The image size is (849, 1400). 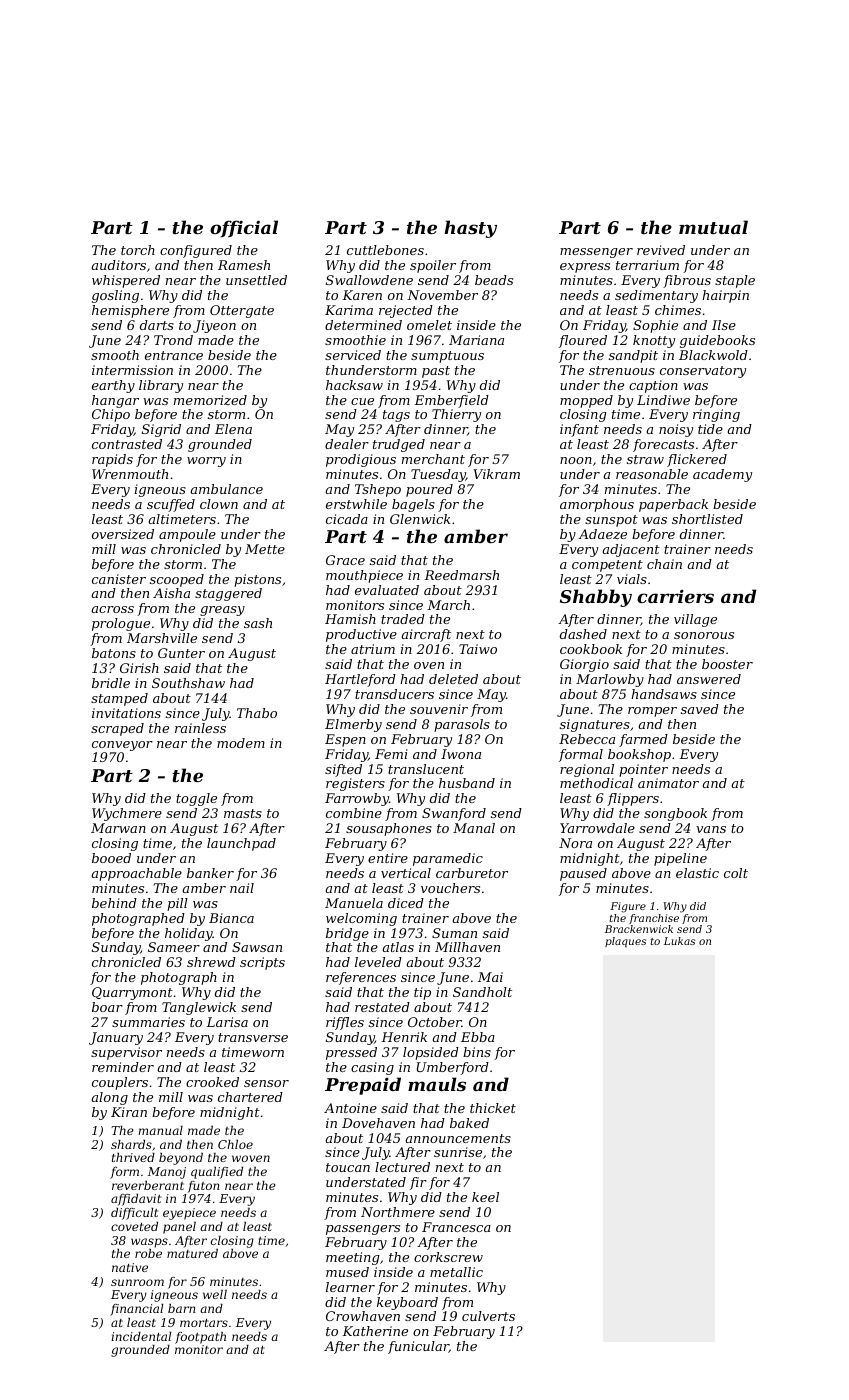 I want to click on thrived, so click(x=133, y=1157).
